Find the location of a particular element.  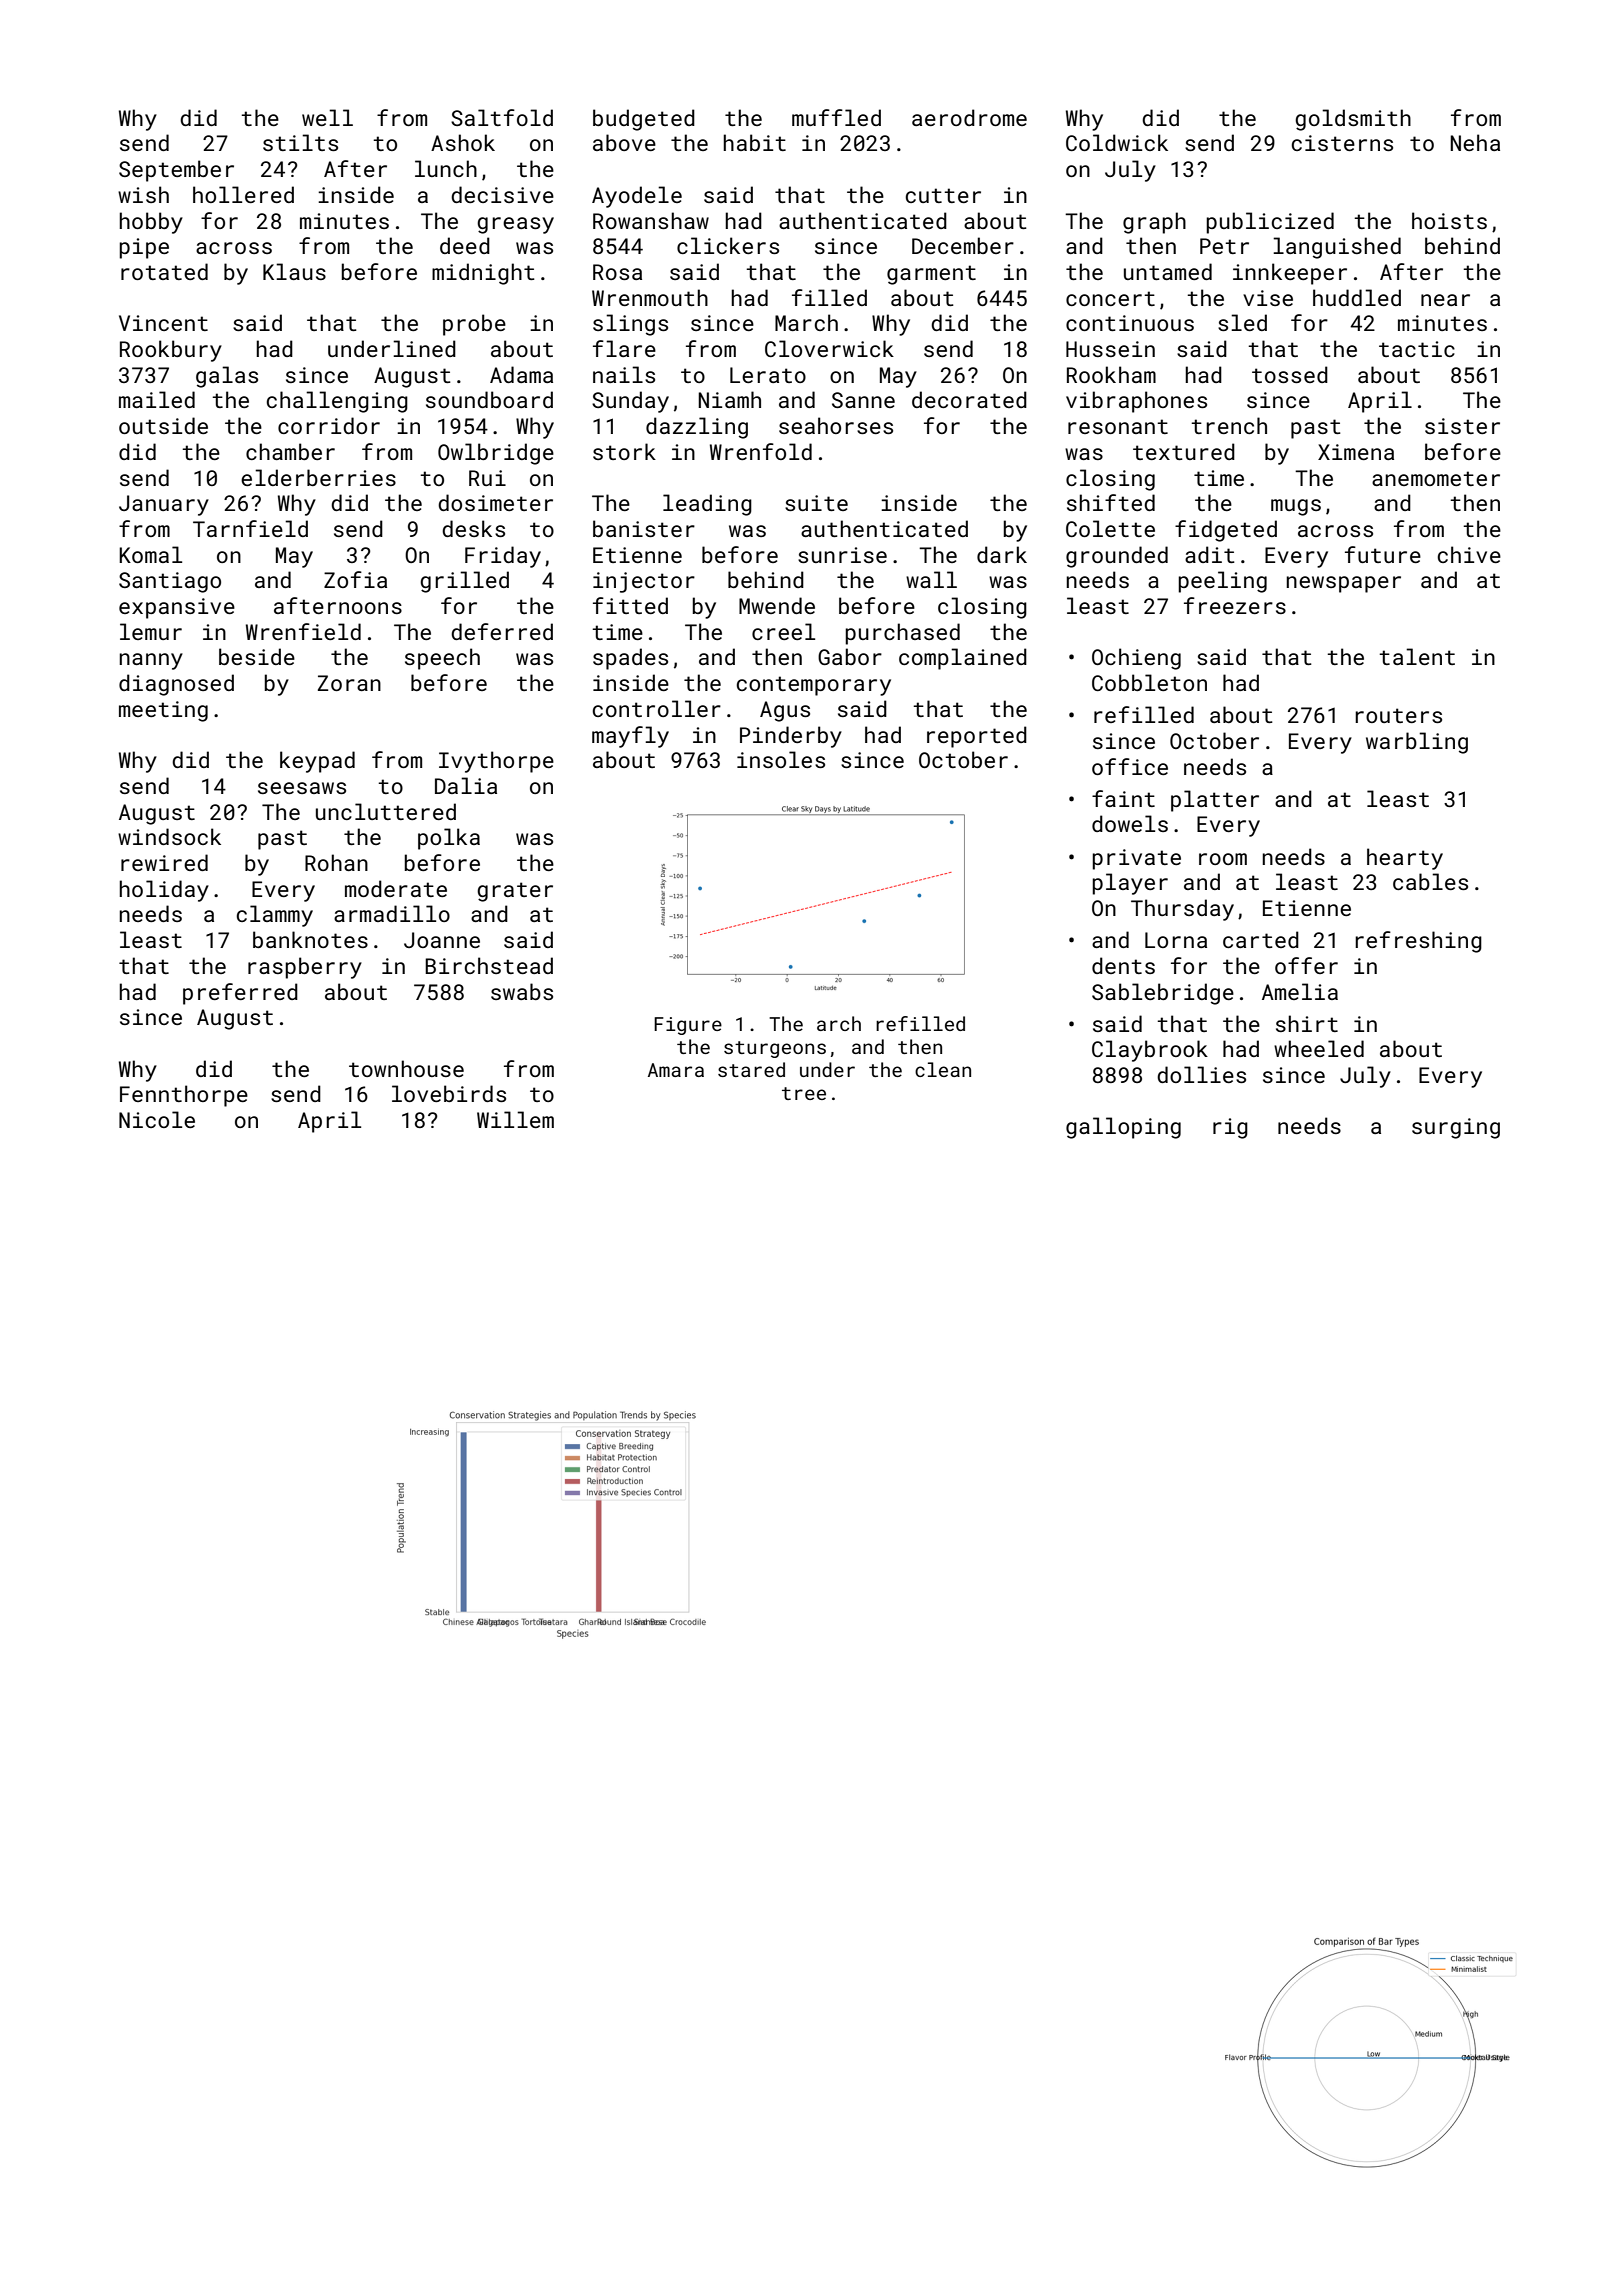

spades is located at coordinates (630, 659).
